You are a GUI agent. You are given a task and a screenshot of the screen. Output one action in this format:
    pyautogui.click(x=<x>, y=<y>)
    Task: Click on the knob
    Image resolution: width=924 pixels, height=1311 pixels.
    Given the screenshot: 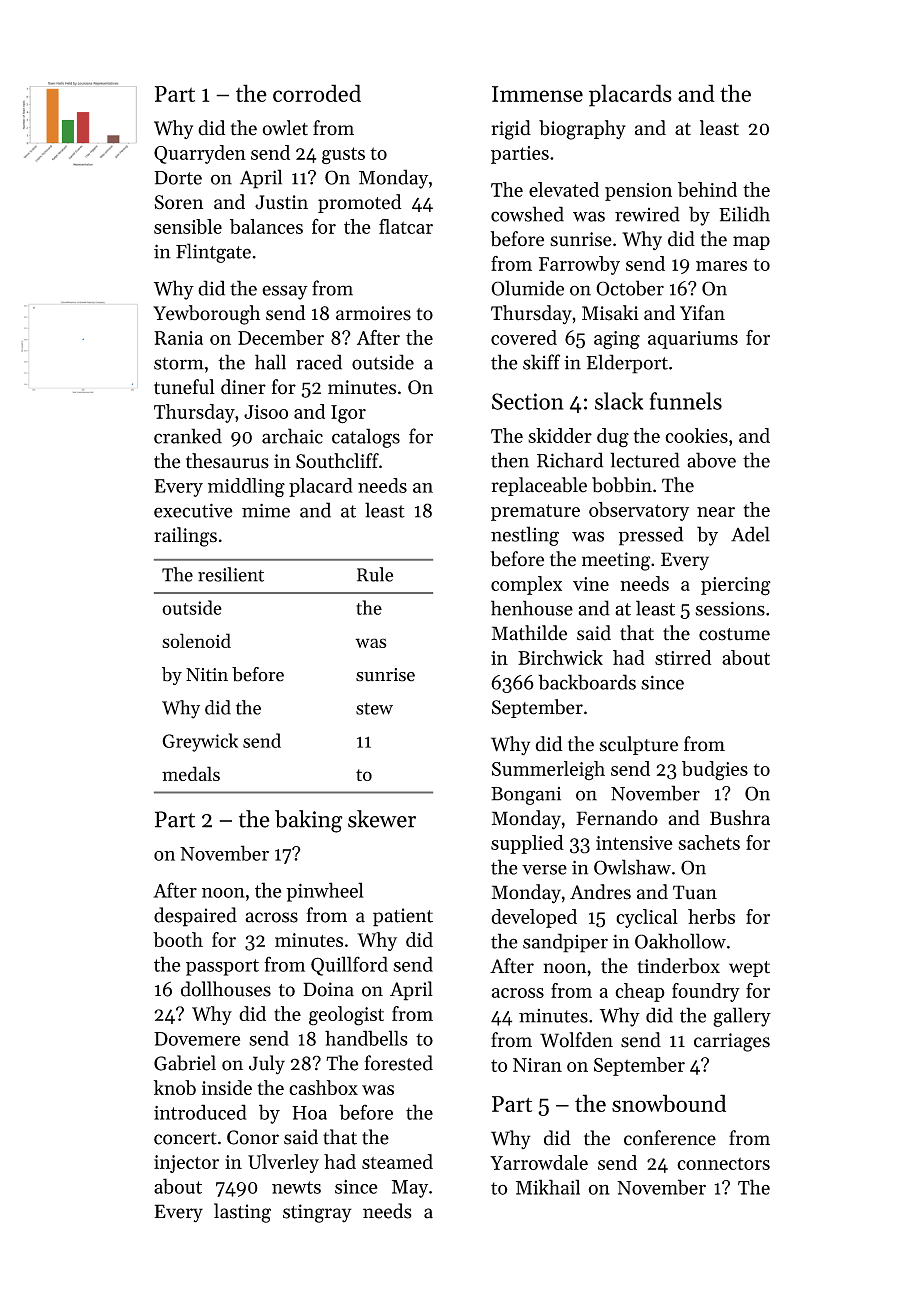 What is the action you would take?
    pyautogui.click(x=175, y=1087)
